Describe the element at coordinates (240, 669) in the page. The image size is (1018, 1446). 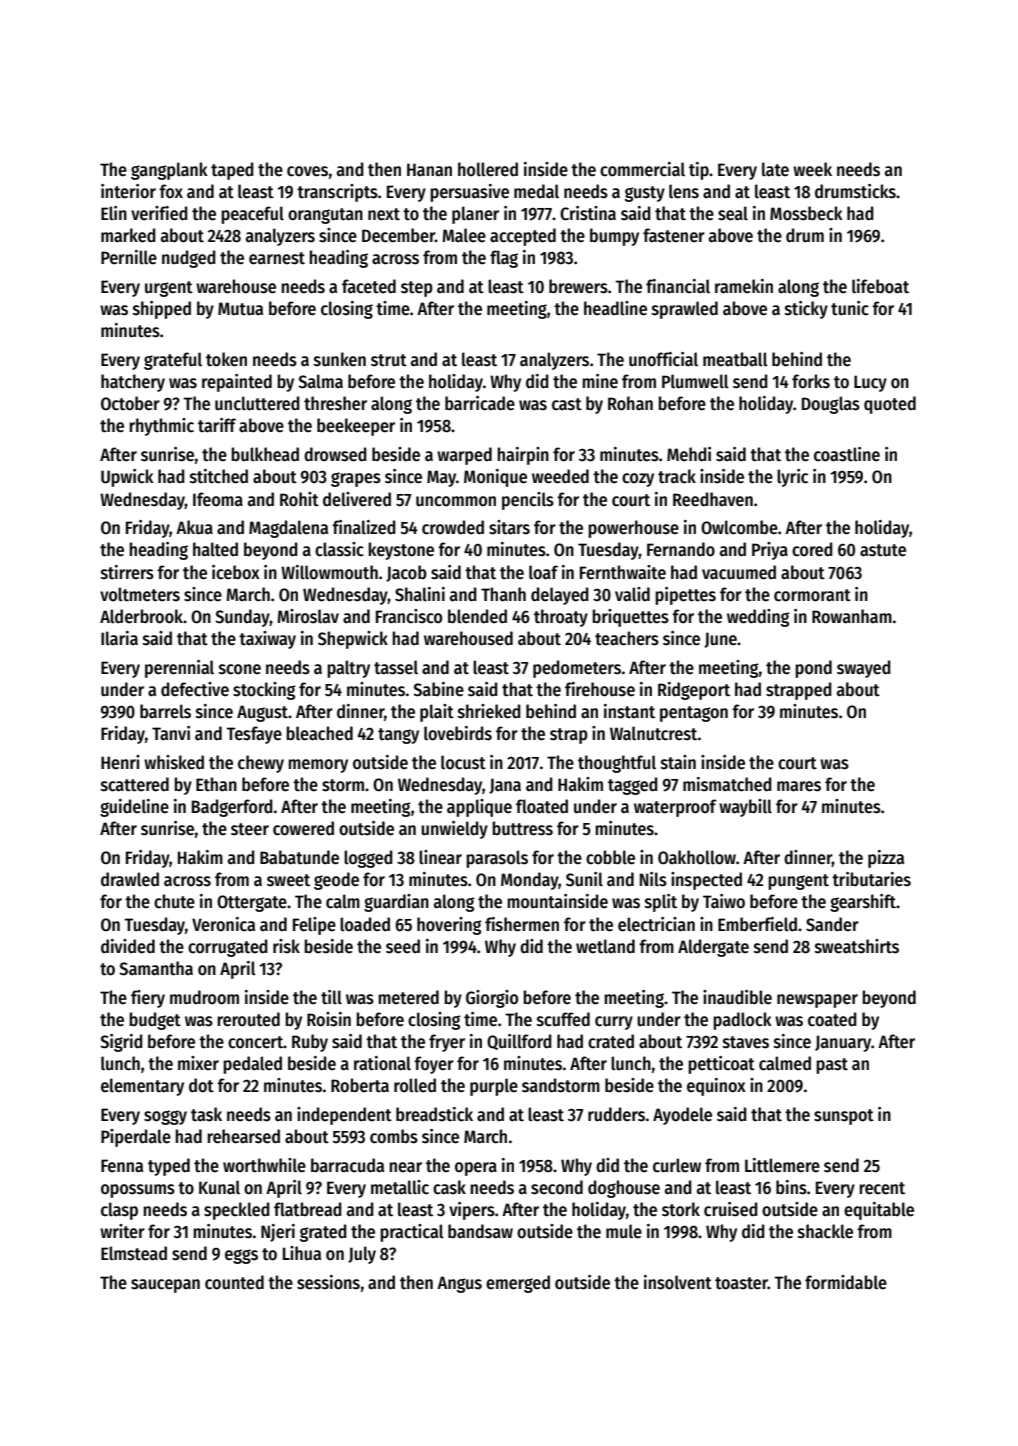
I see `scone` at that location.
